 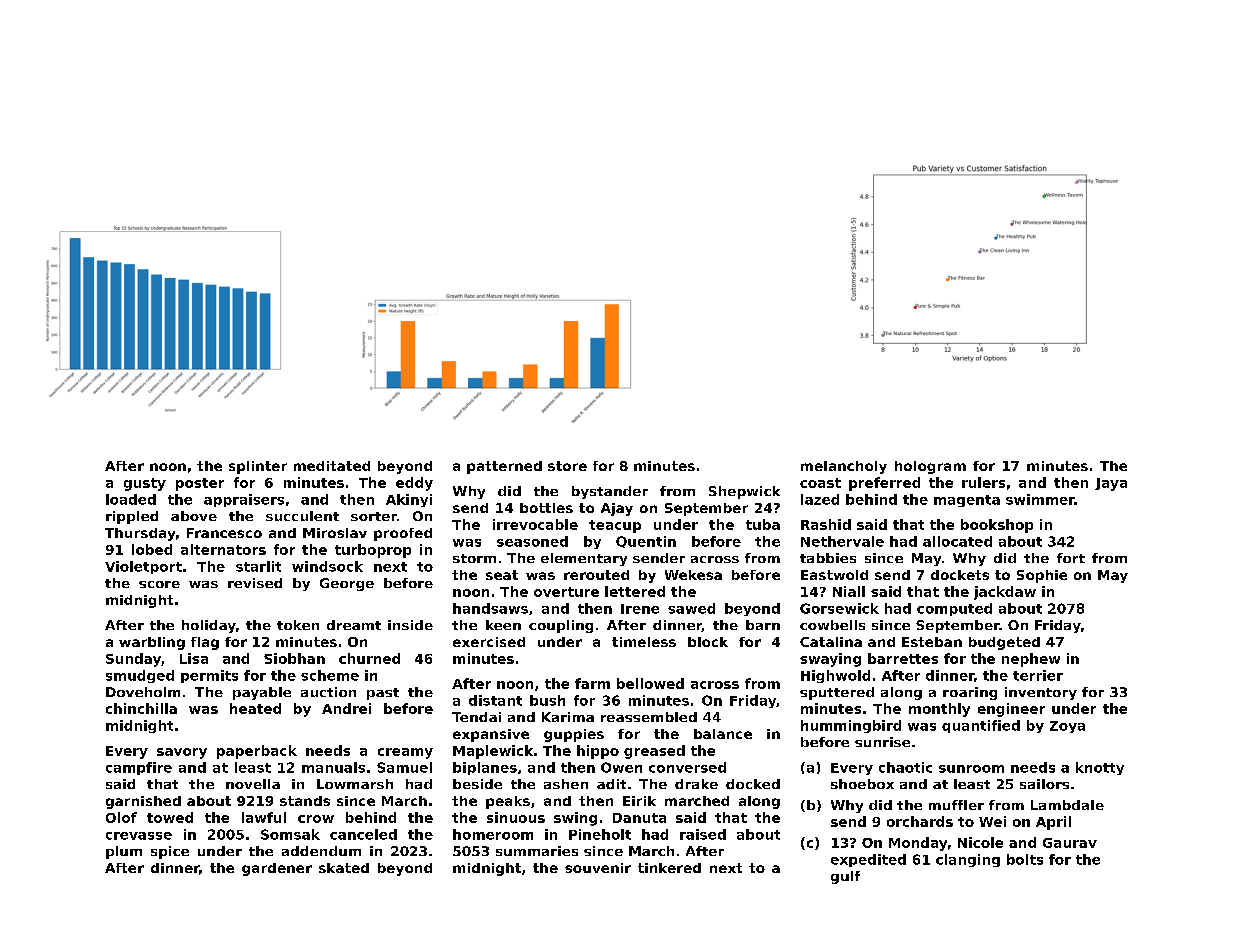 I want to click on budgeted, so click(x=1004, y=643).
